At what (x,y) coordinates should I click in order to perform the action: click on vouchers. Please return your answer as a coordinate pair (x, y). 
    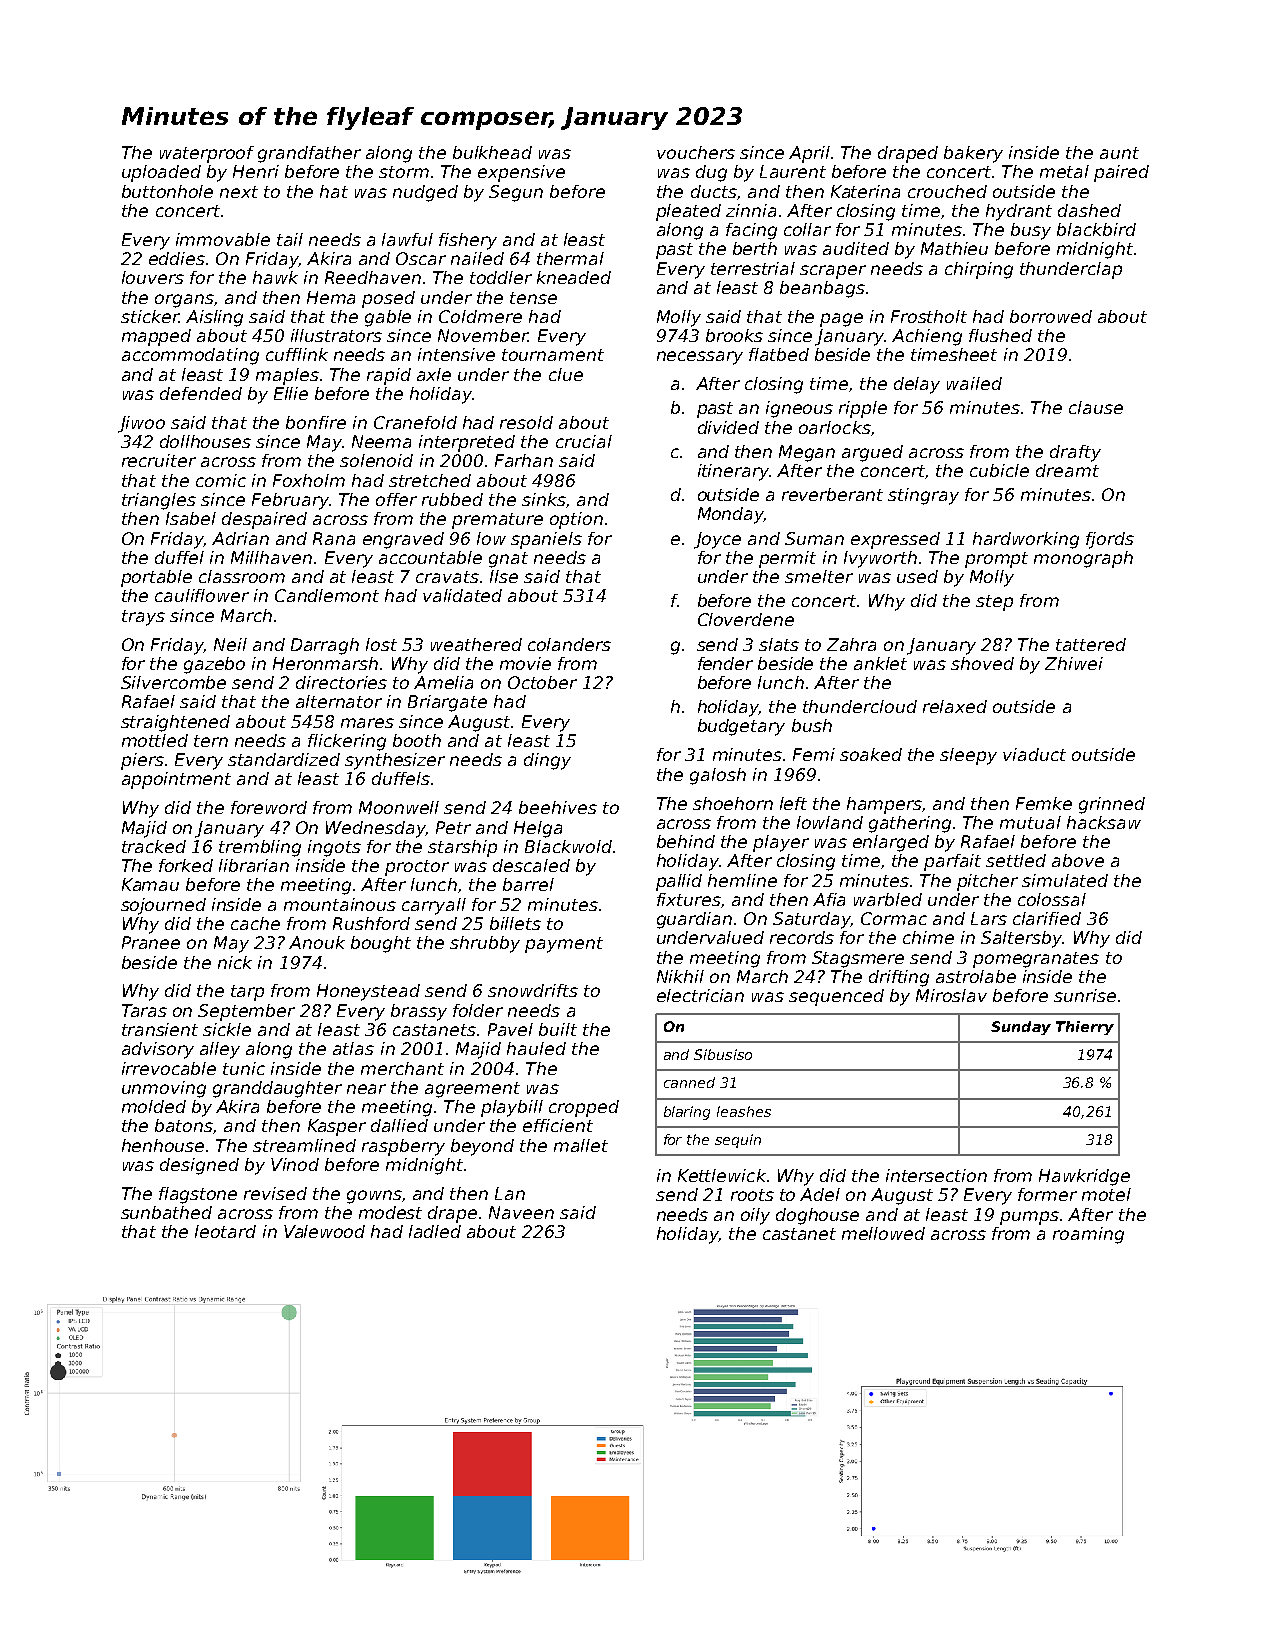
    Looking at the image, I should click on (696, 152).
